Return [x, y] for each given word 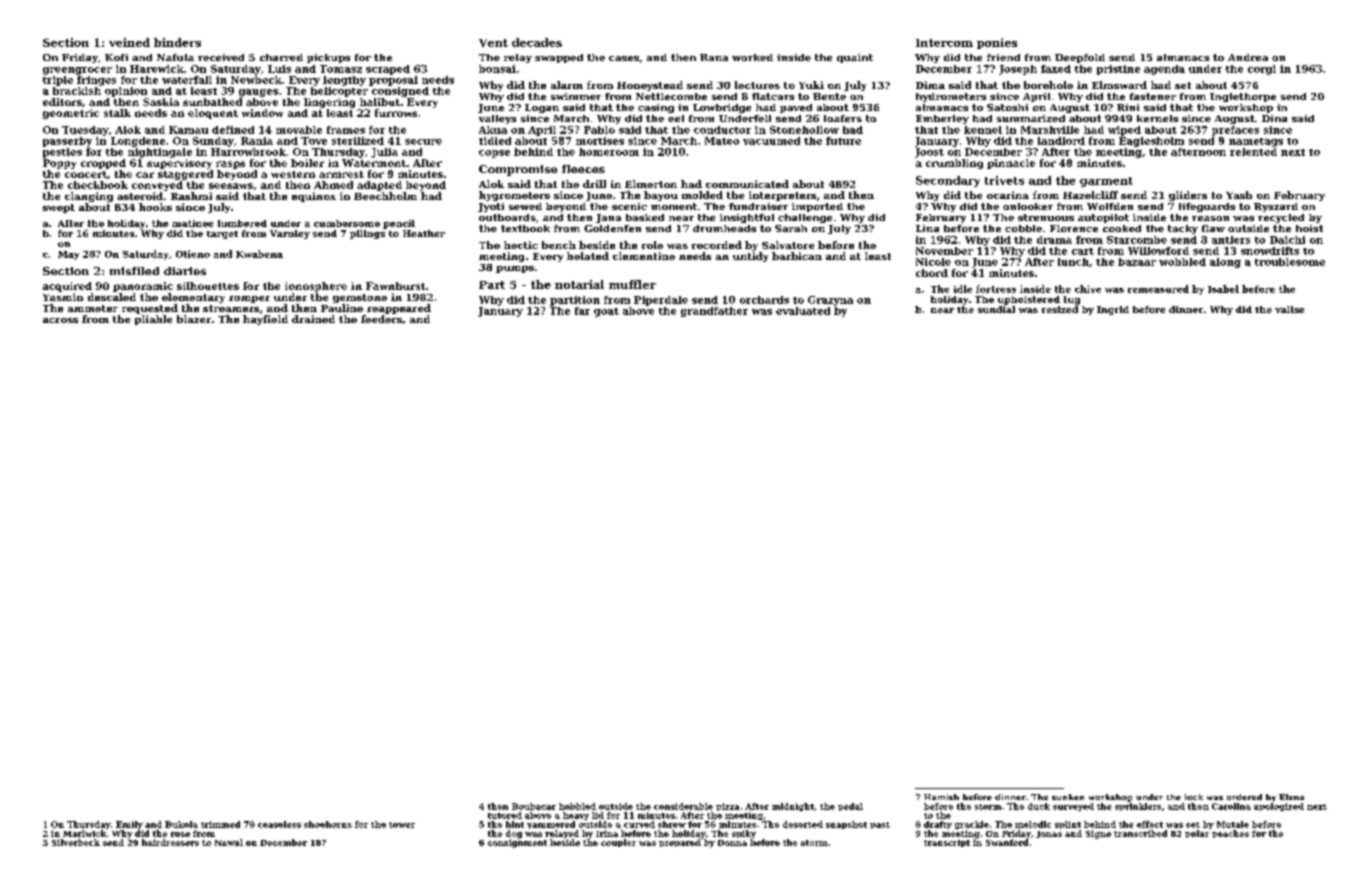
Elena [1291, 797]
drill [594, 184]
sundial [996, 309]
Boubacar [534, 806]
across [60, 320]
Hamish [941, 797]
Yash [1239, 195]
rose [180, 834]
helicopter [339, 92]
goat [606, 312]
